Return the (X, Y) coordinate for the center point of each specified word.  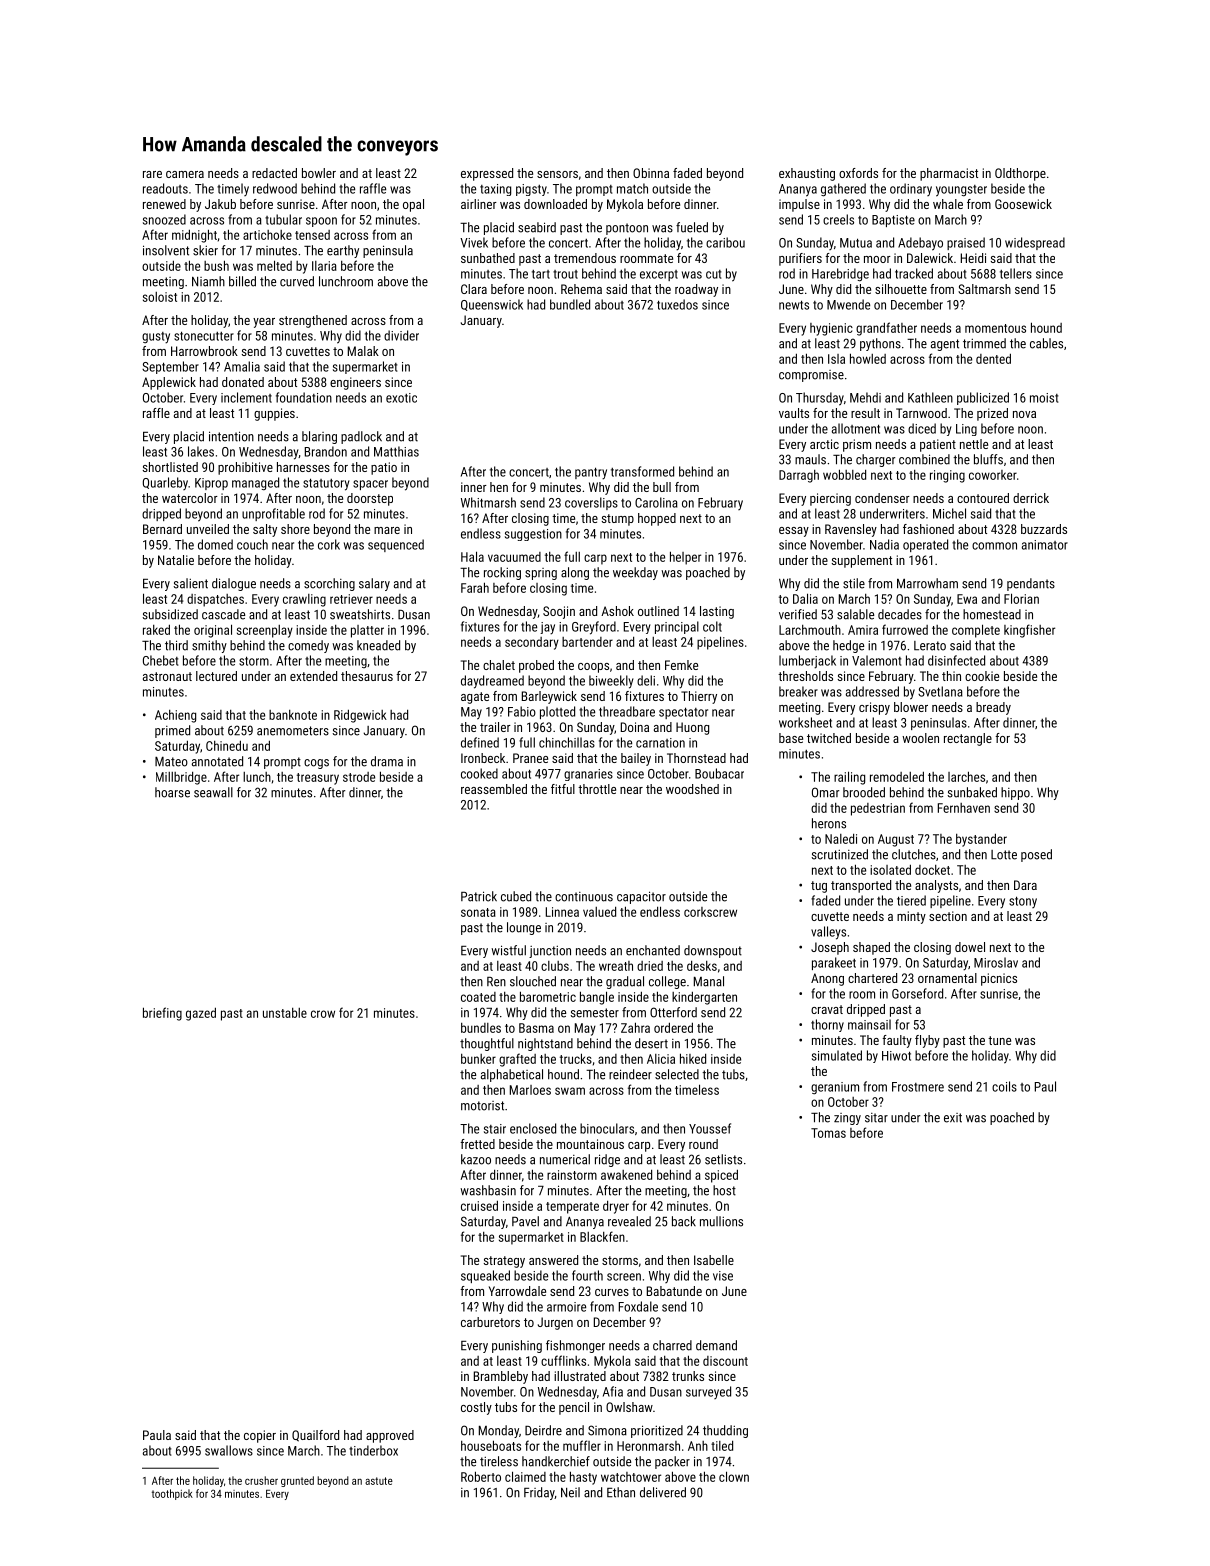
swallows (229, 1450)
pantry (591, 473)
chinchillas (567, 742)
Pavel (525, 1221)
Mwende (848, 304)
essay (794, 532)
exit (953, 1118)
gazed (201, 1014)
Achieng (175, 716)
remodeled (897, 776)
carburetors (490, 1322)
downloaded (555, 204)
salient (191, 583)
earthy (343, 251)
